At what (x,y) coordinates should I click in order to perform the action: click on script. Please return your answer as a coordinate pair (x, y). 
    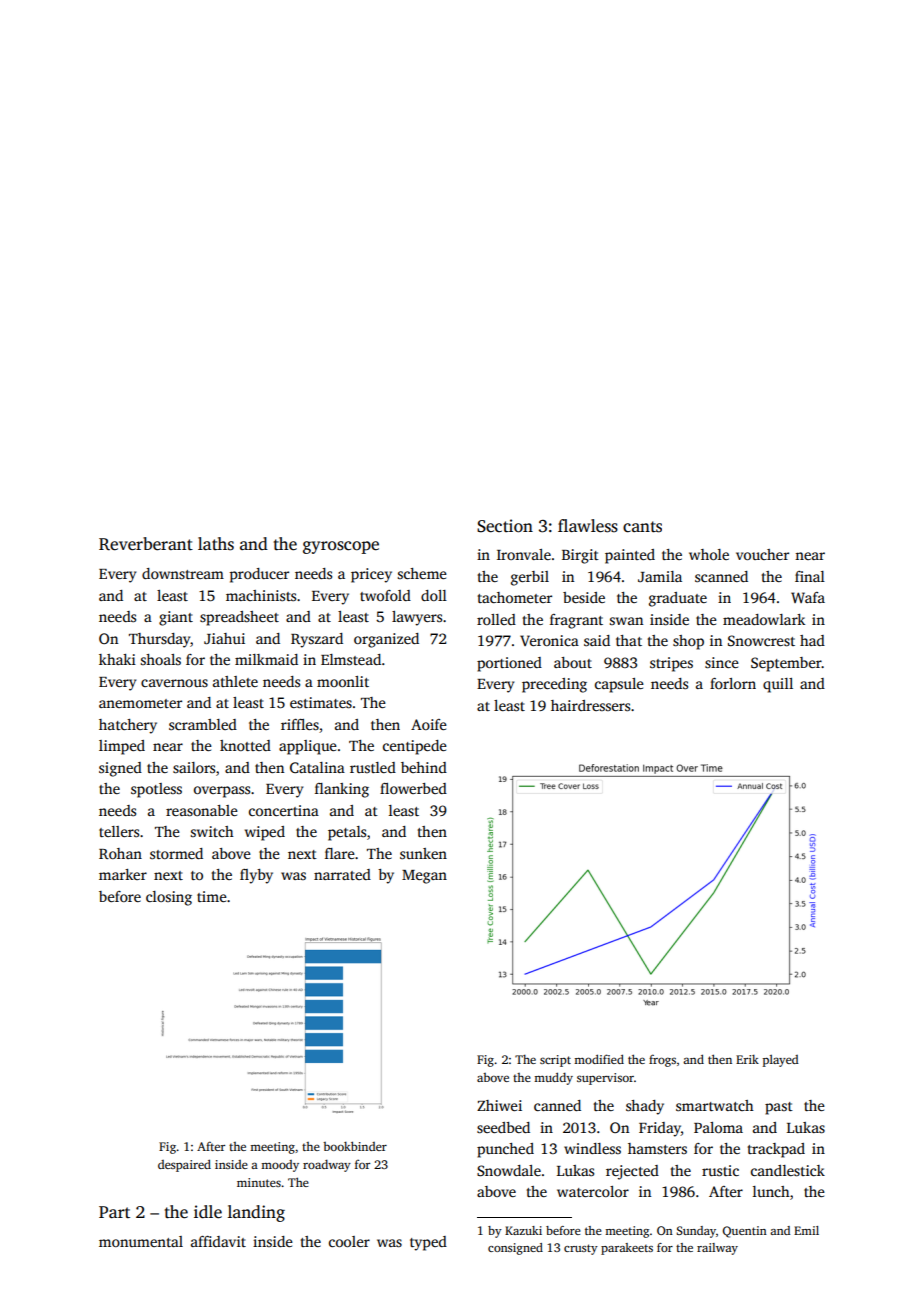
    Looking at the image, I should click on (555, 1061).
